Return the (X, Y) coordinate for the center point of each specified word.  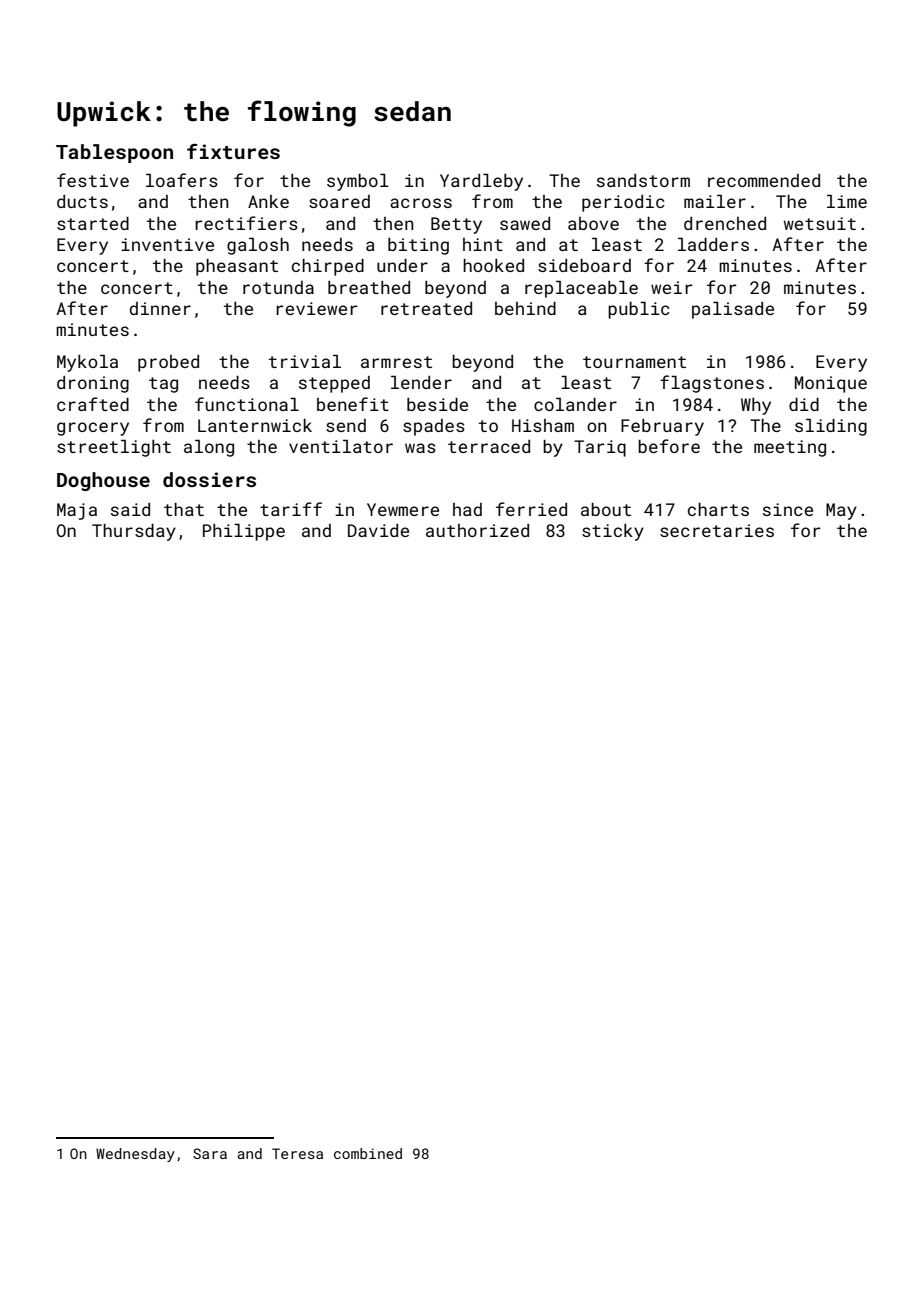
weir (671, 287)
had (467, 509)
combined (368, 1153)
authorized (477, 530)
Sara (210, 1153)
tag (163, 385)
